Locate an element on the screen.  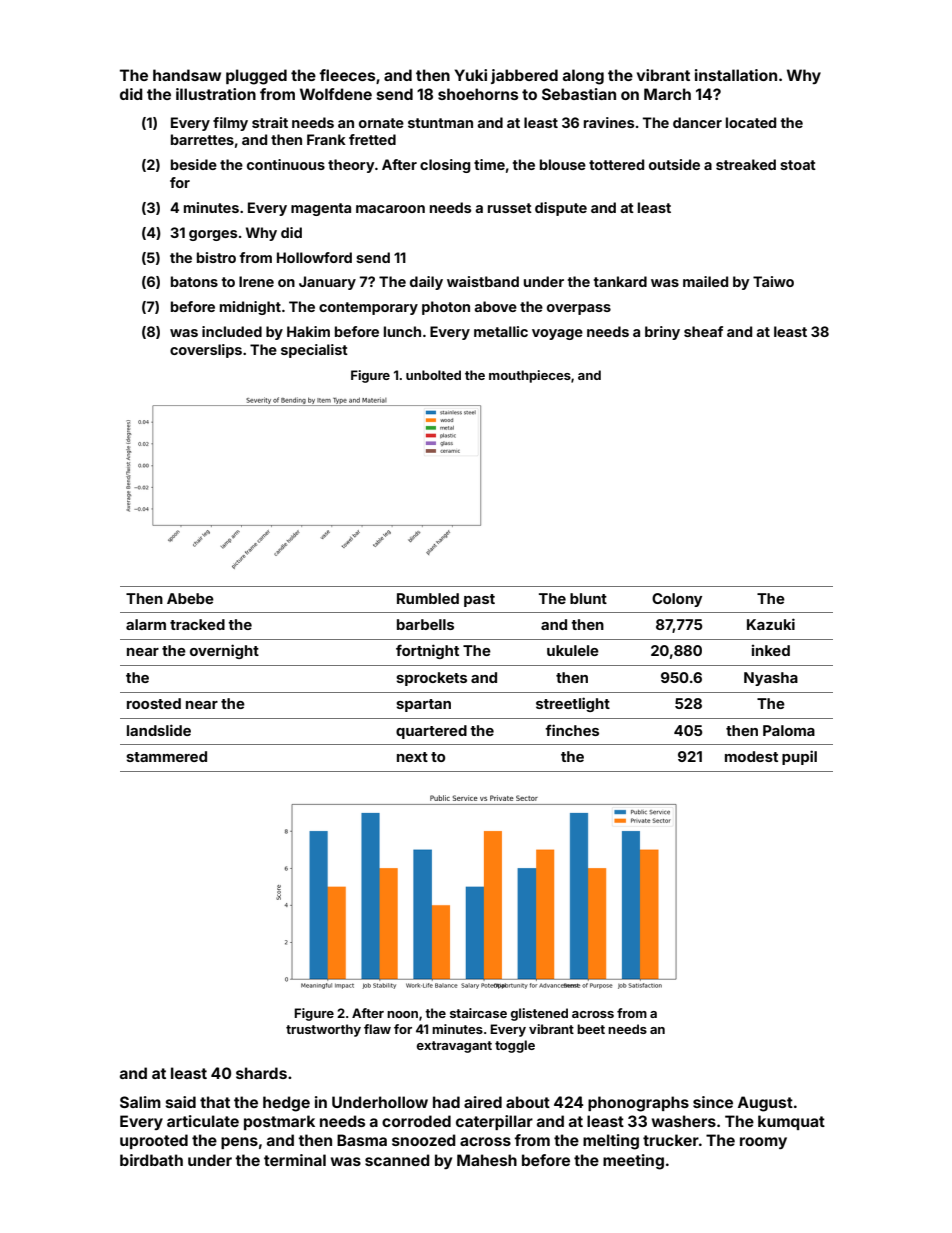
mouthpieces is located at coordinates (530, 376).
